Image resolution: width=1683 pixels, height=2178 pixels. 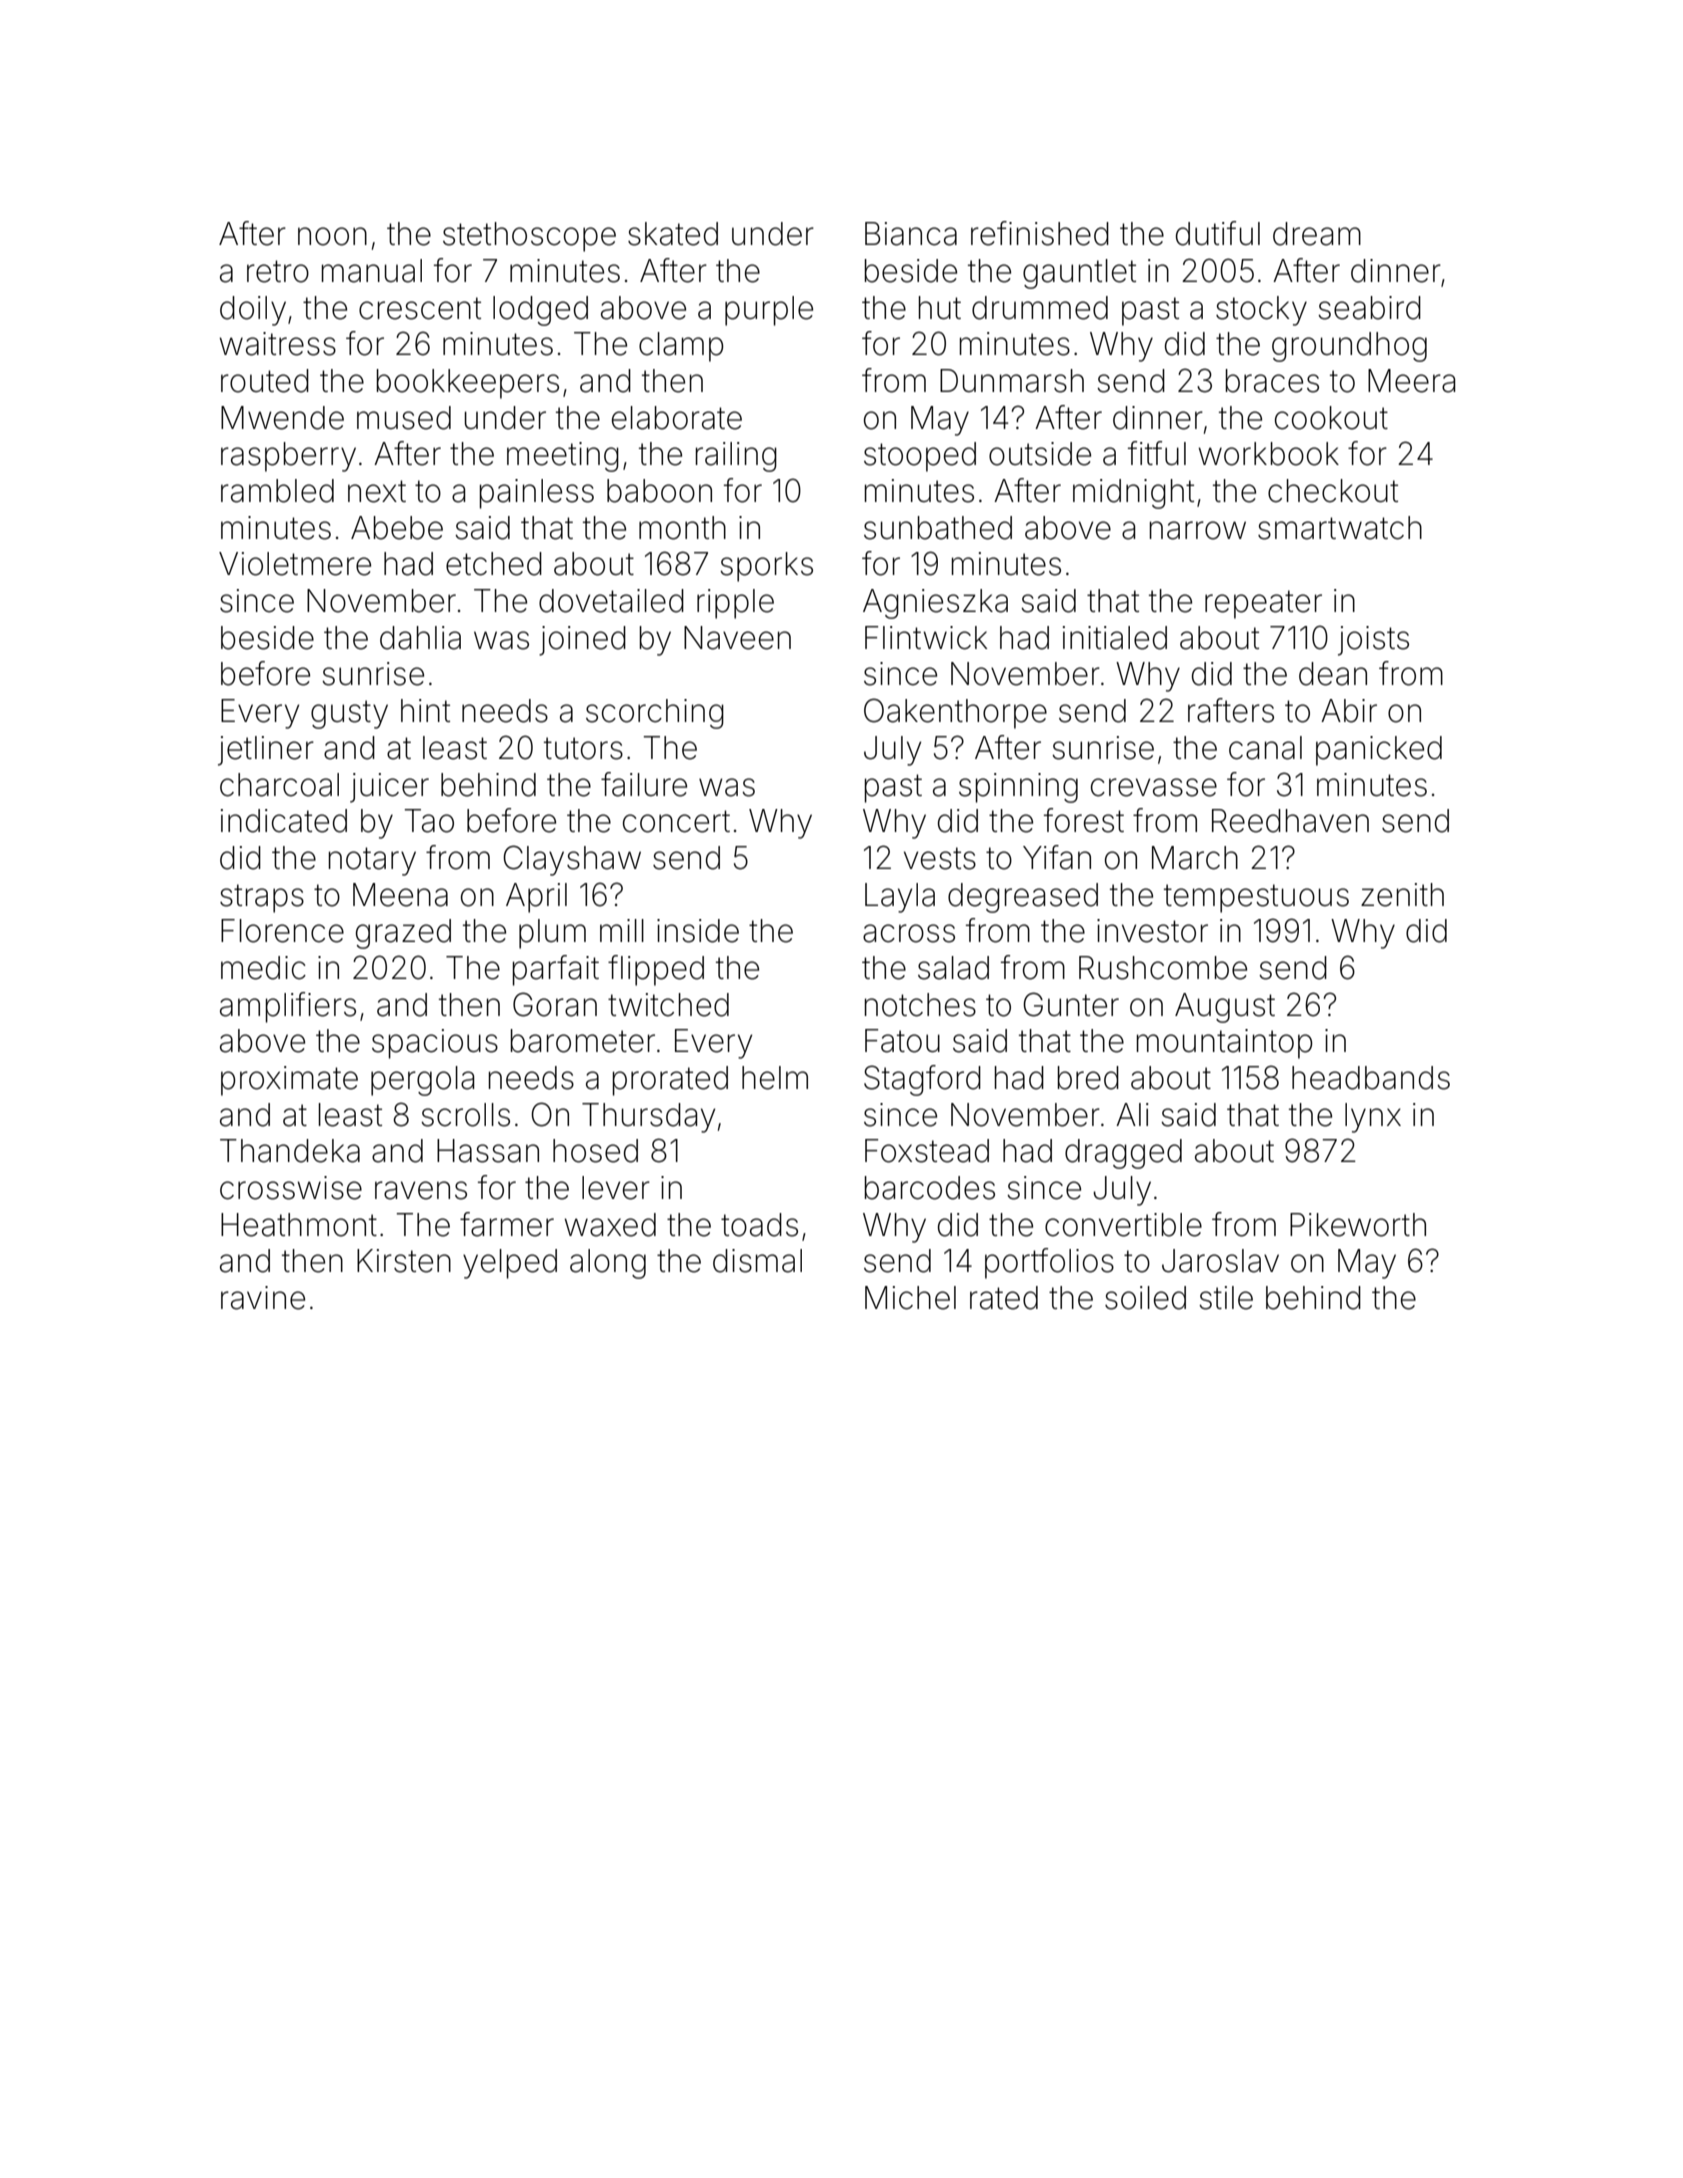 What do you see at coordinates (1218, 233) in the document?
I see `dutiful` at bounding box center [1218, 233].
